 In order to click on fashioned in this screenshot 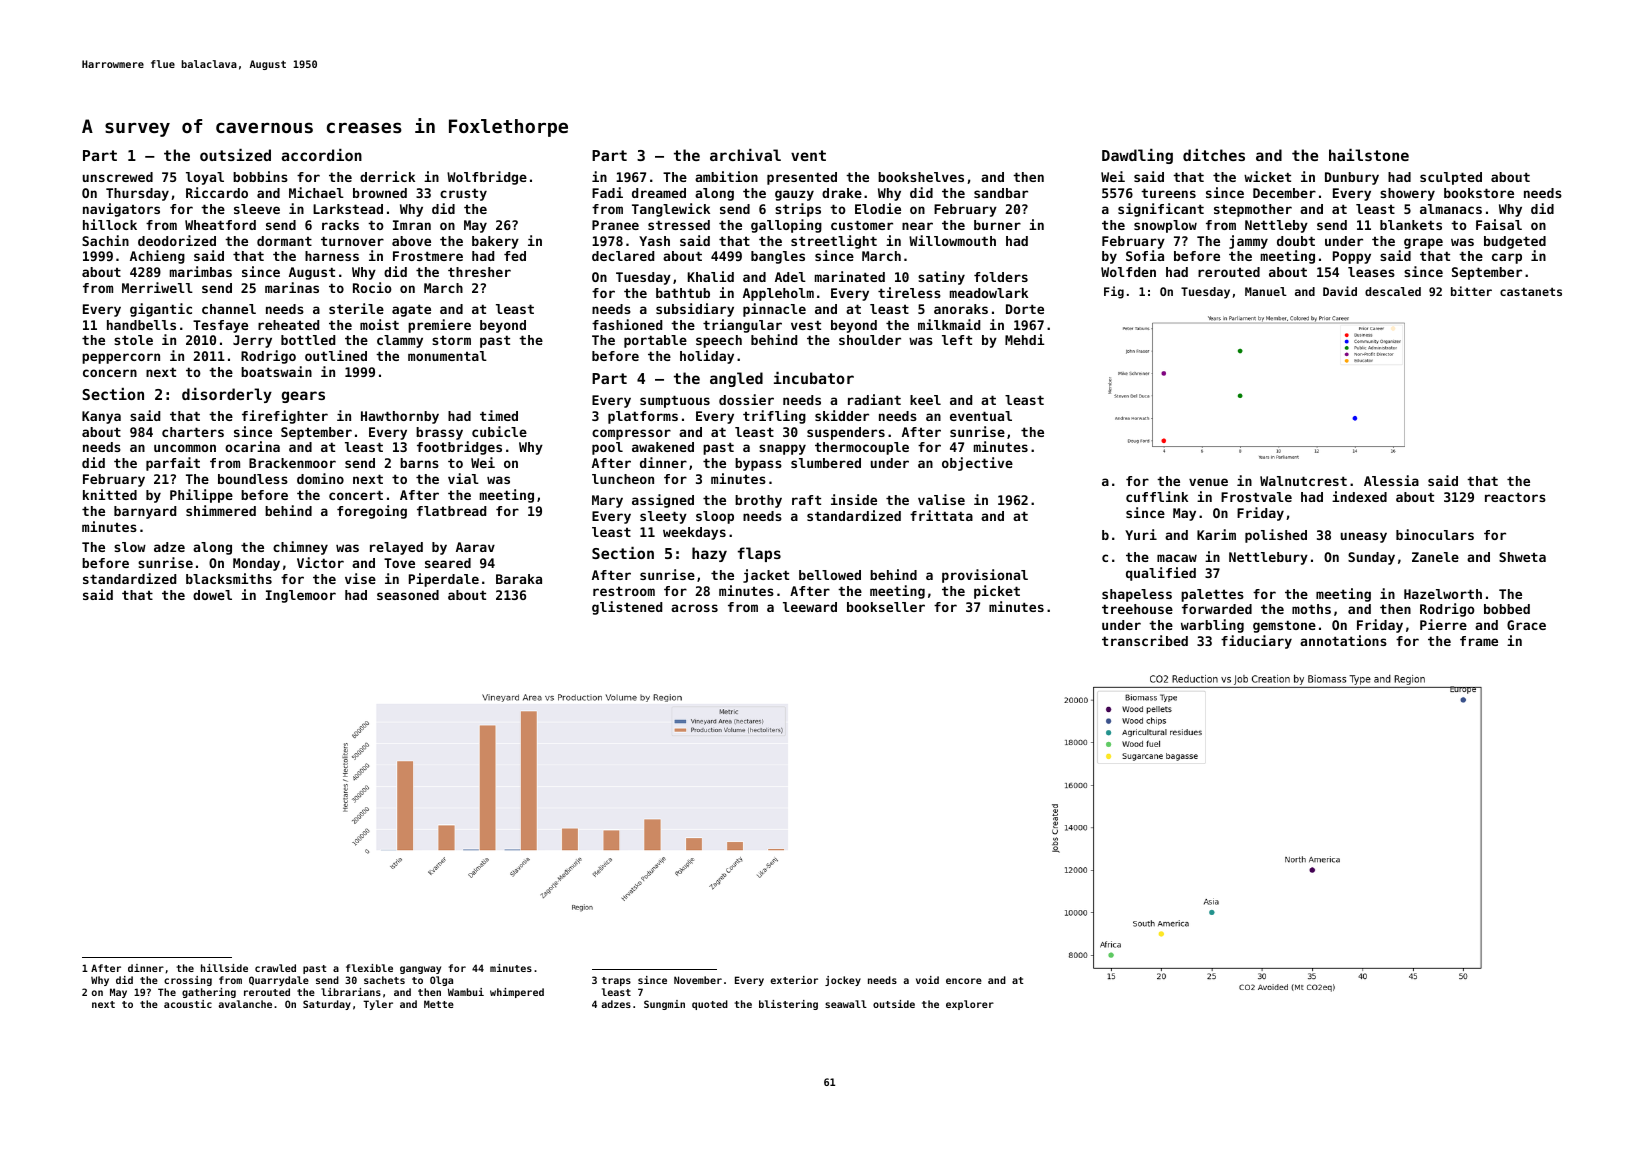, I will do `click(627, 324)`.
